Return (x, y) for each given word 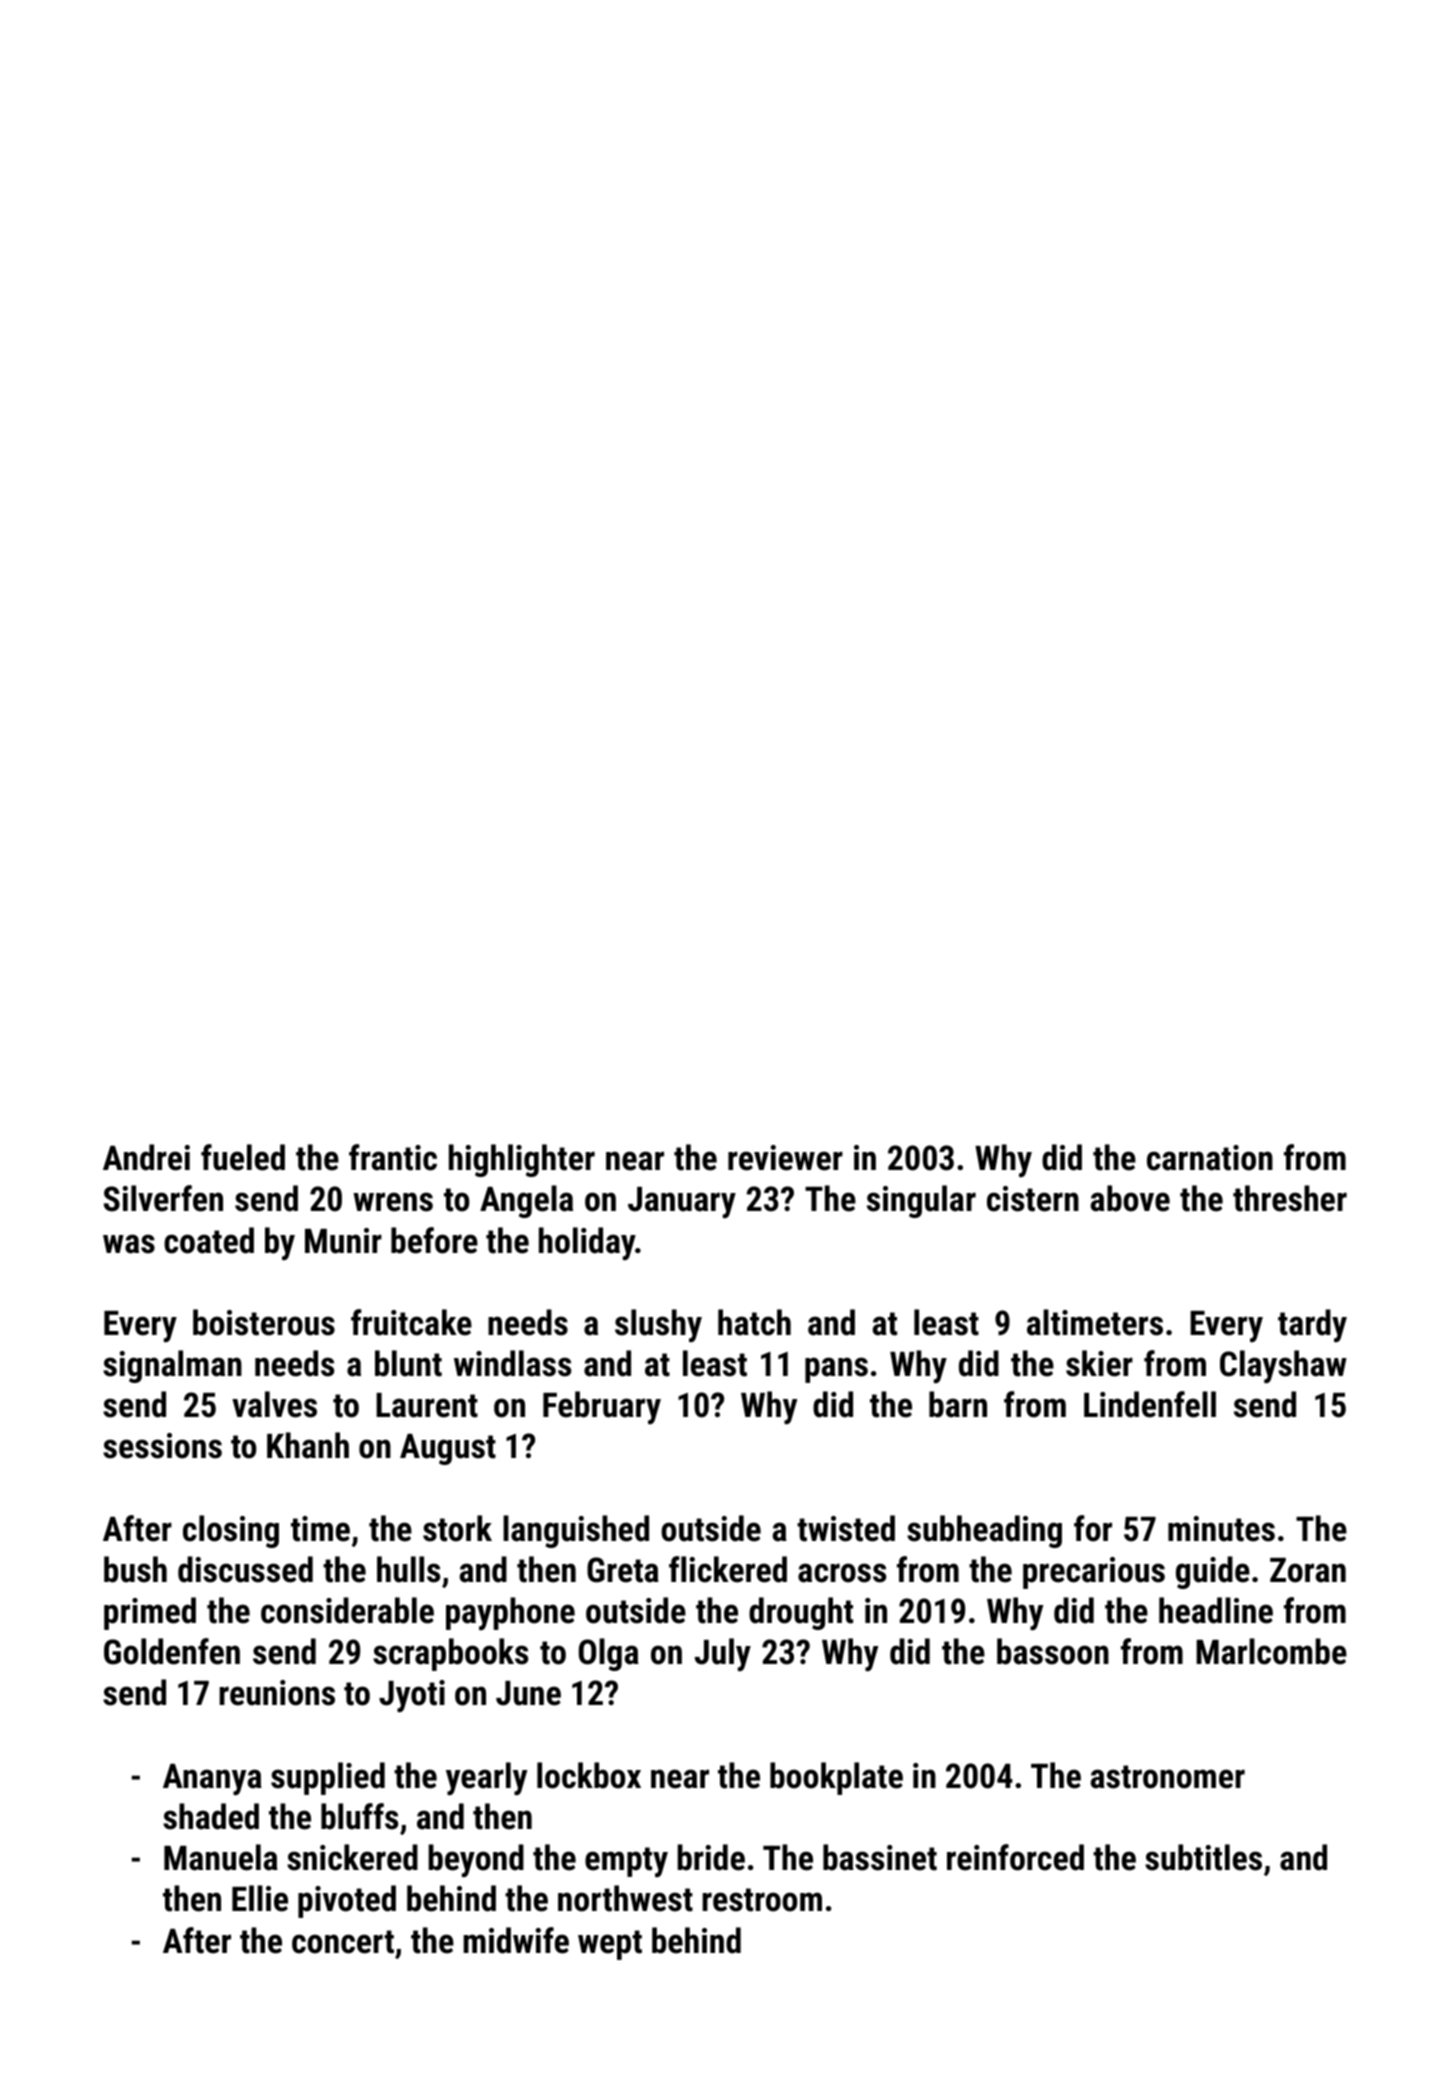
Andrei (146, 1157)
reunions (277, 1693)
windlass (512, 1363)
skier (1099, 1363)
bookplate (836, 1778)
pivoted (347, 1901)
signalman (172, 1366)
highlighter (522, 1160)
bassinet (880, 1857)
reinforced (1015, 1857)
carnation (1210, 1158)
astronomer (1168, 1777)
